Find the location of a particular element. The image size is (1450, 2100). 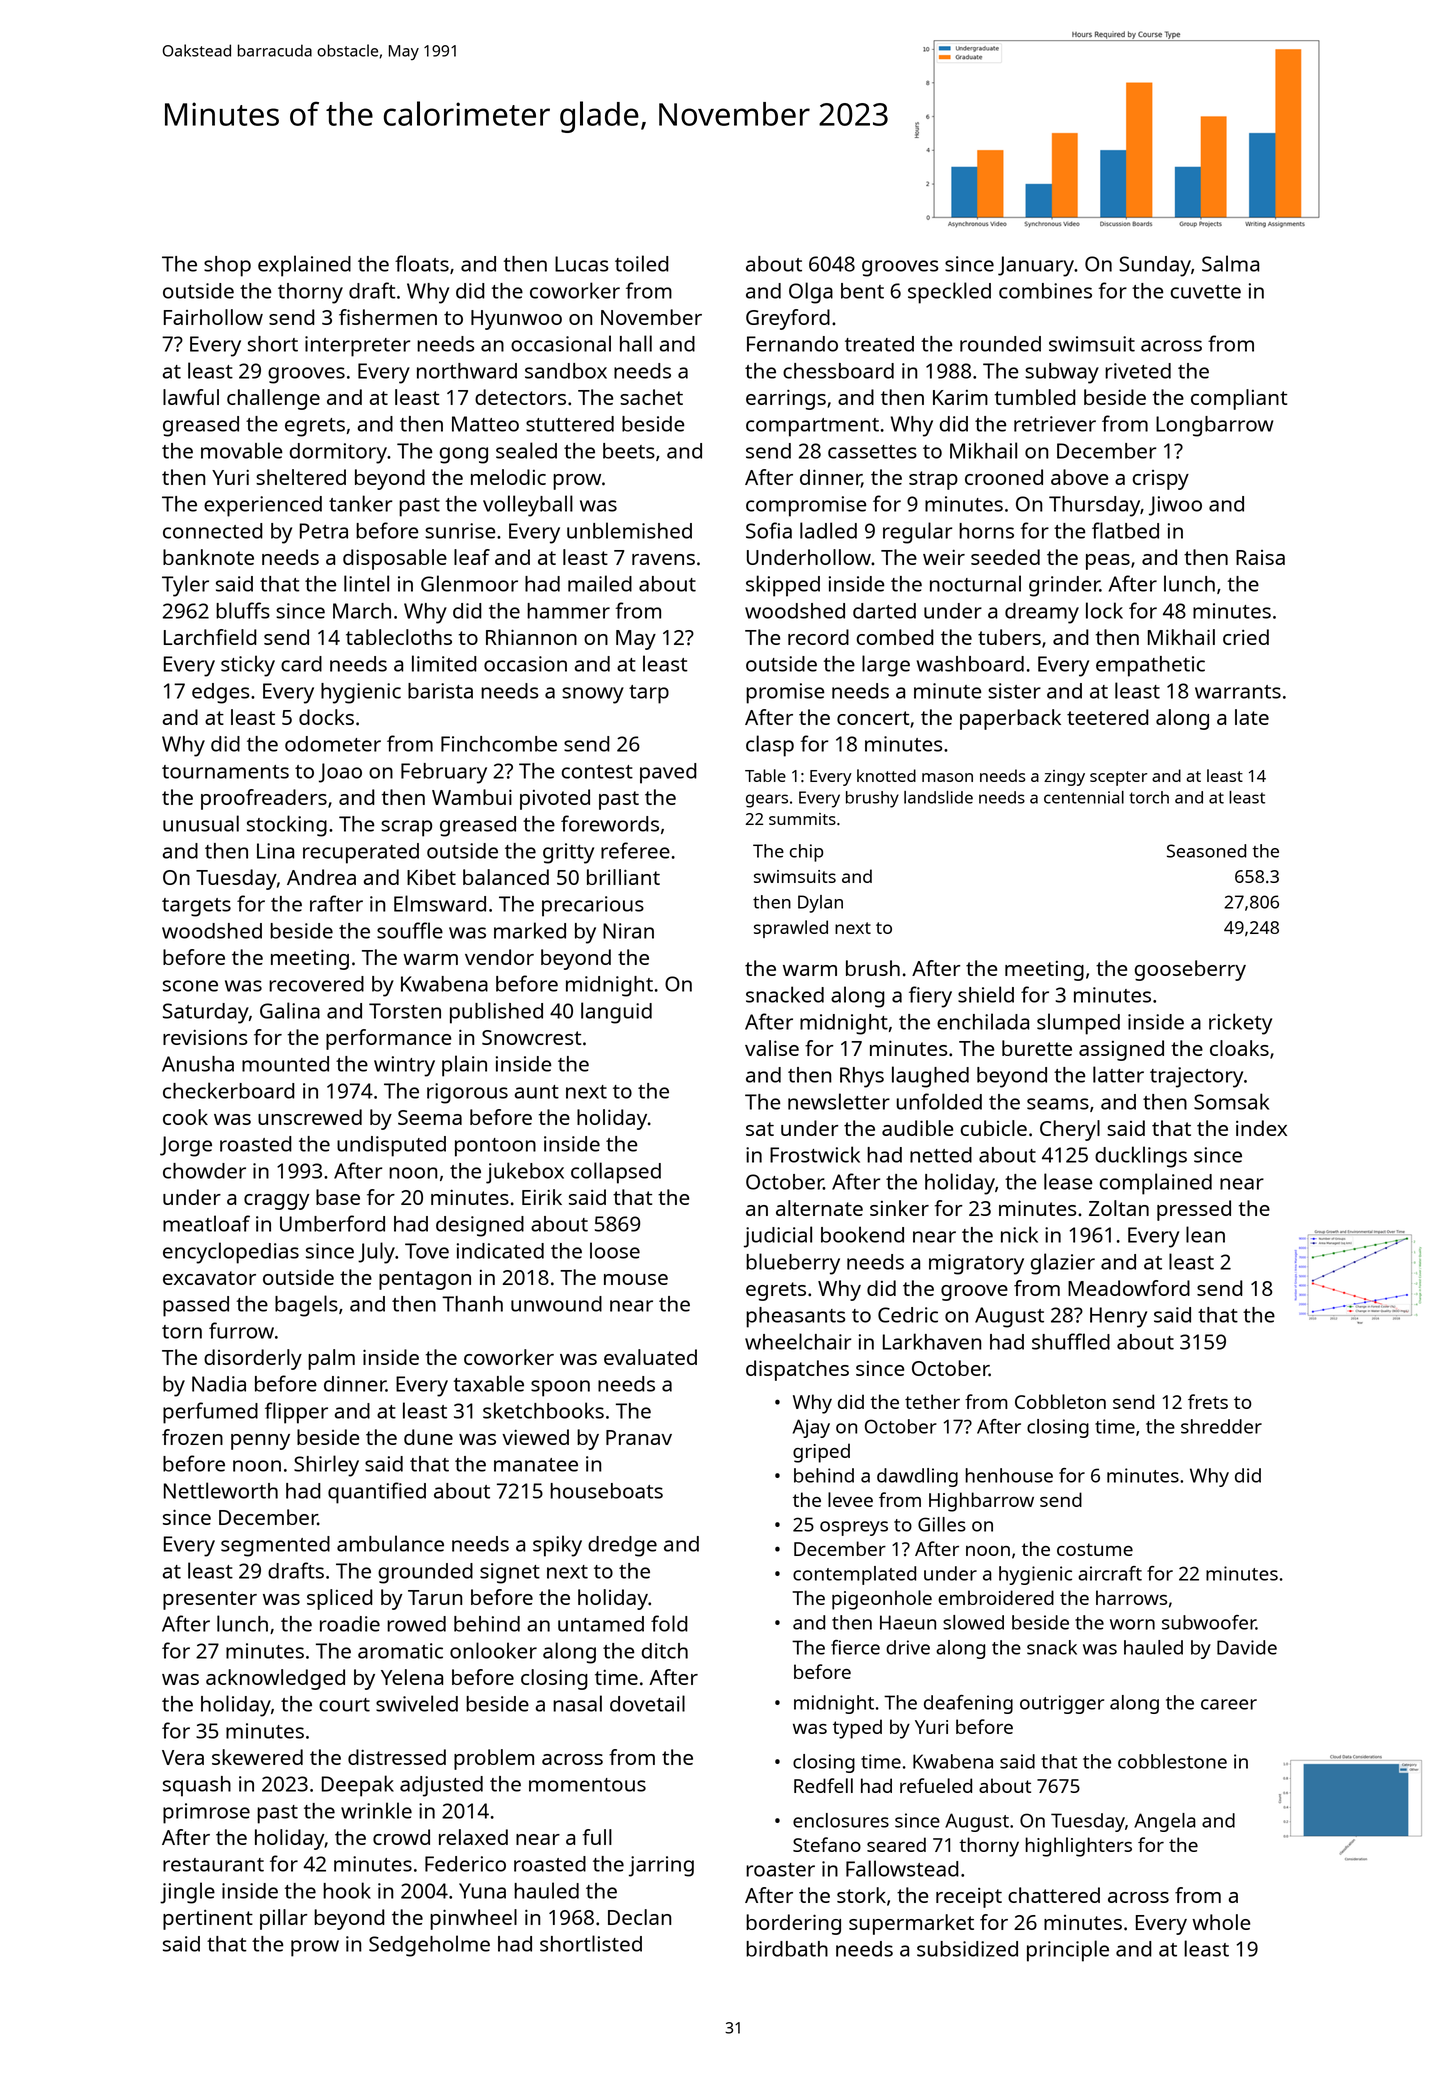

valise is located at coordinates (772, 1048).
